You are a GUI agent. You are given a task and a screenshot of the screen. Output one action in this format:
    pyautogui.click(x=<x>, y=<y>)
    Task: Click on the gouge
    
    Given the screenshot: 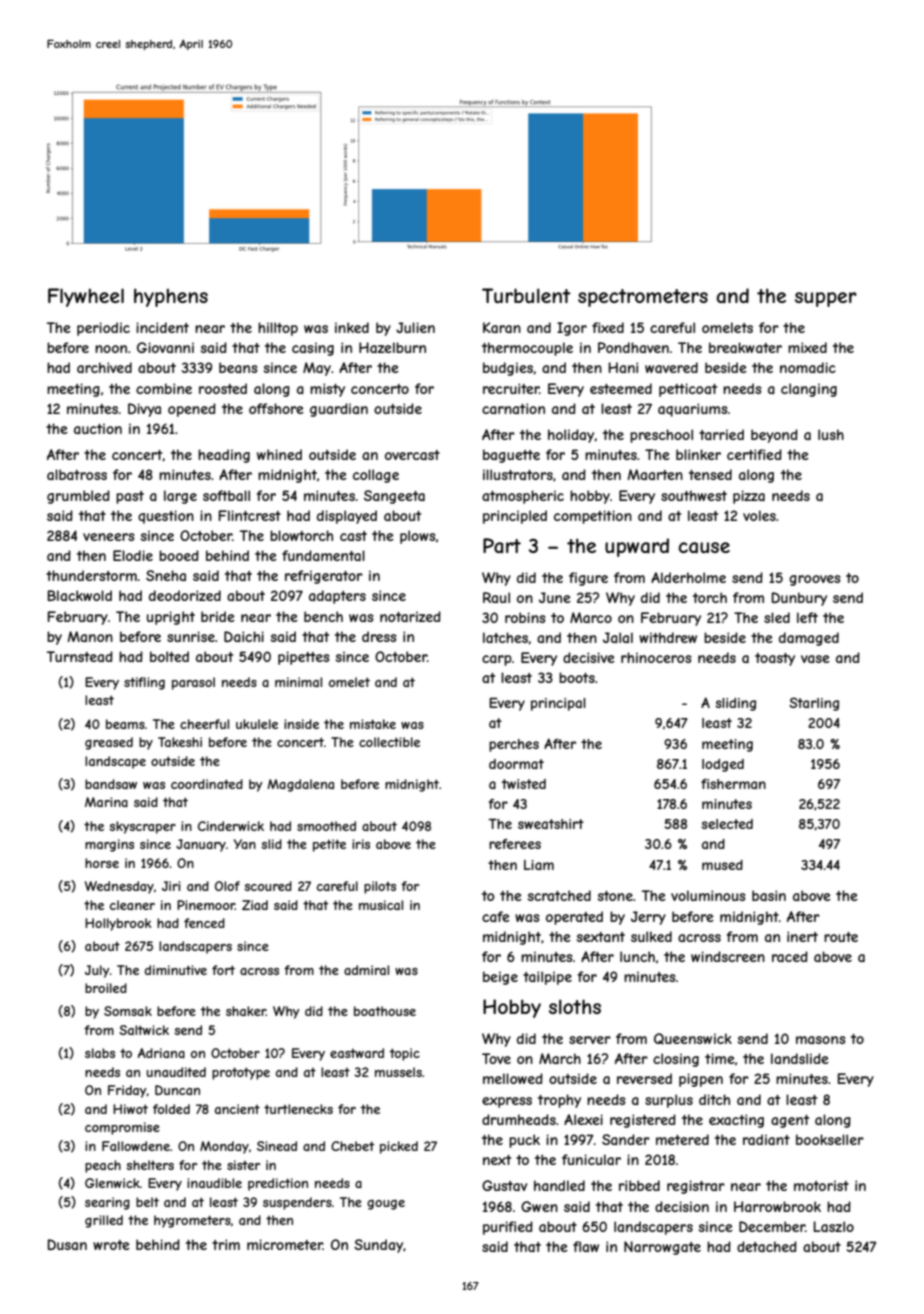 What is the action you would take?
    pyautogui.click(x=386, y=1205)
